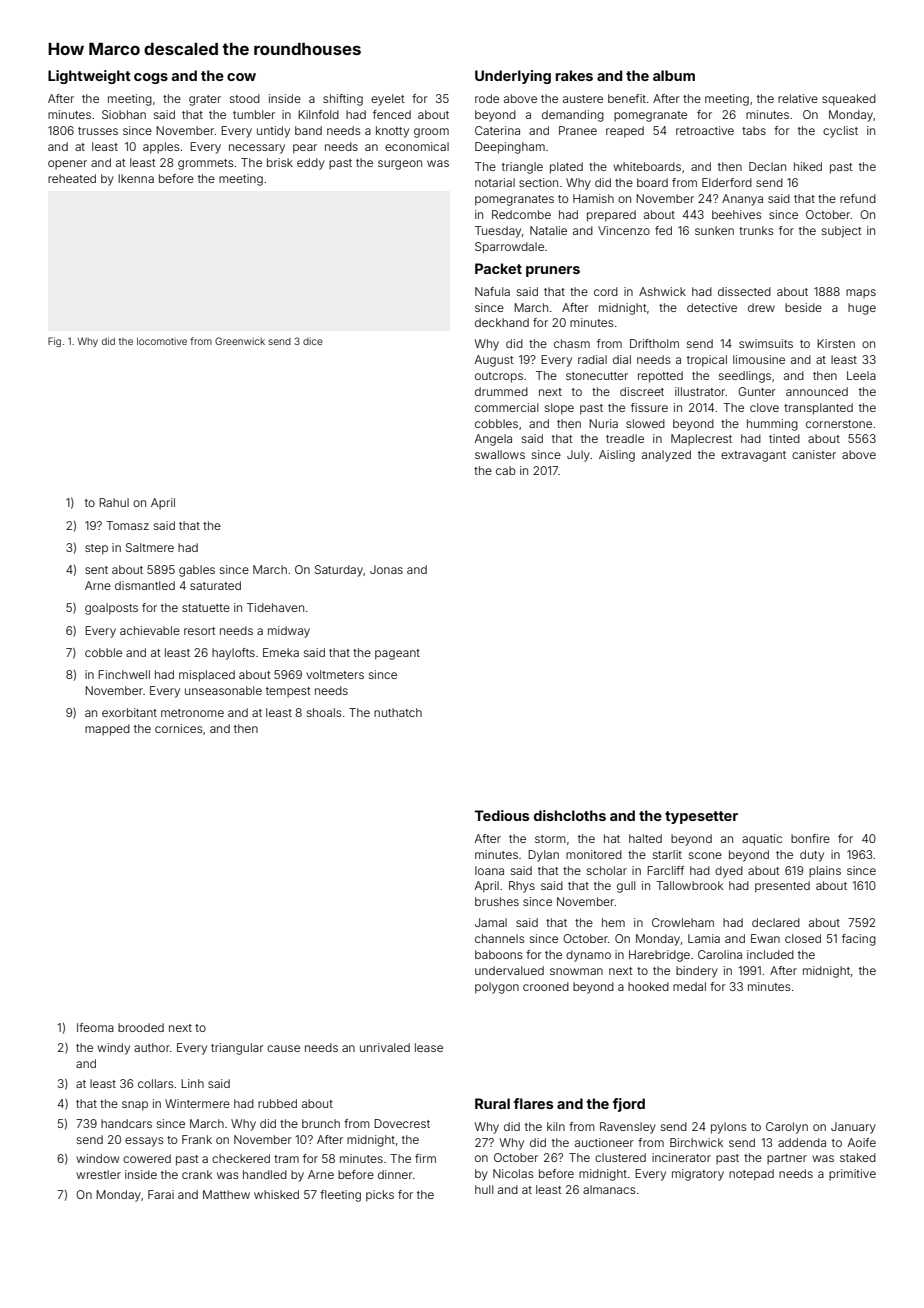  What do you see at coordinates (666, 456) in the screenshot?
I see `analyzed` at bounding box center [666, 456].
